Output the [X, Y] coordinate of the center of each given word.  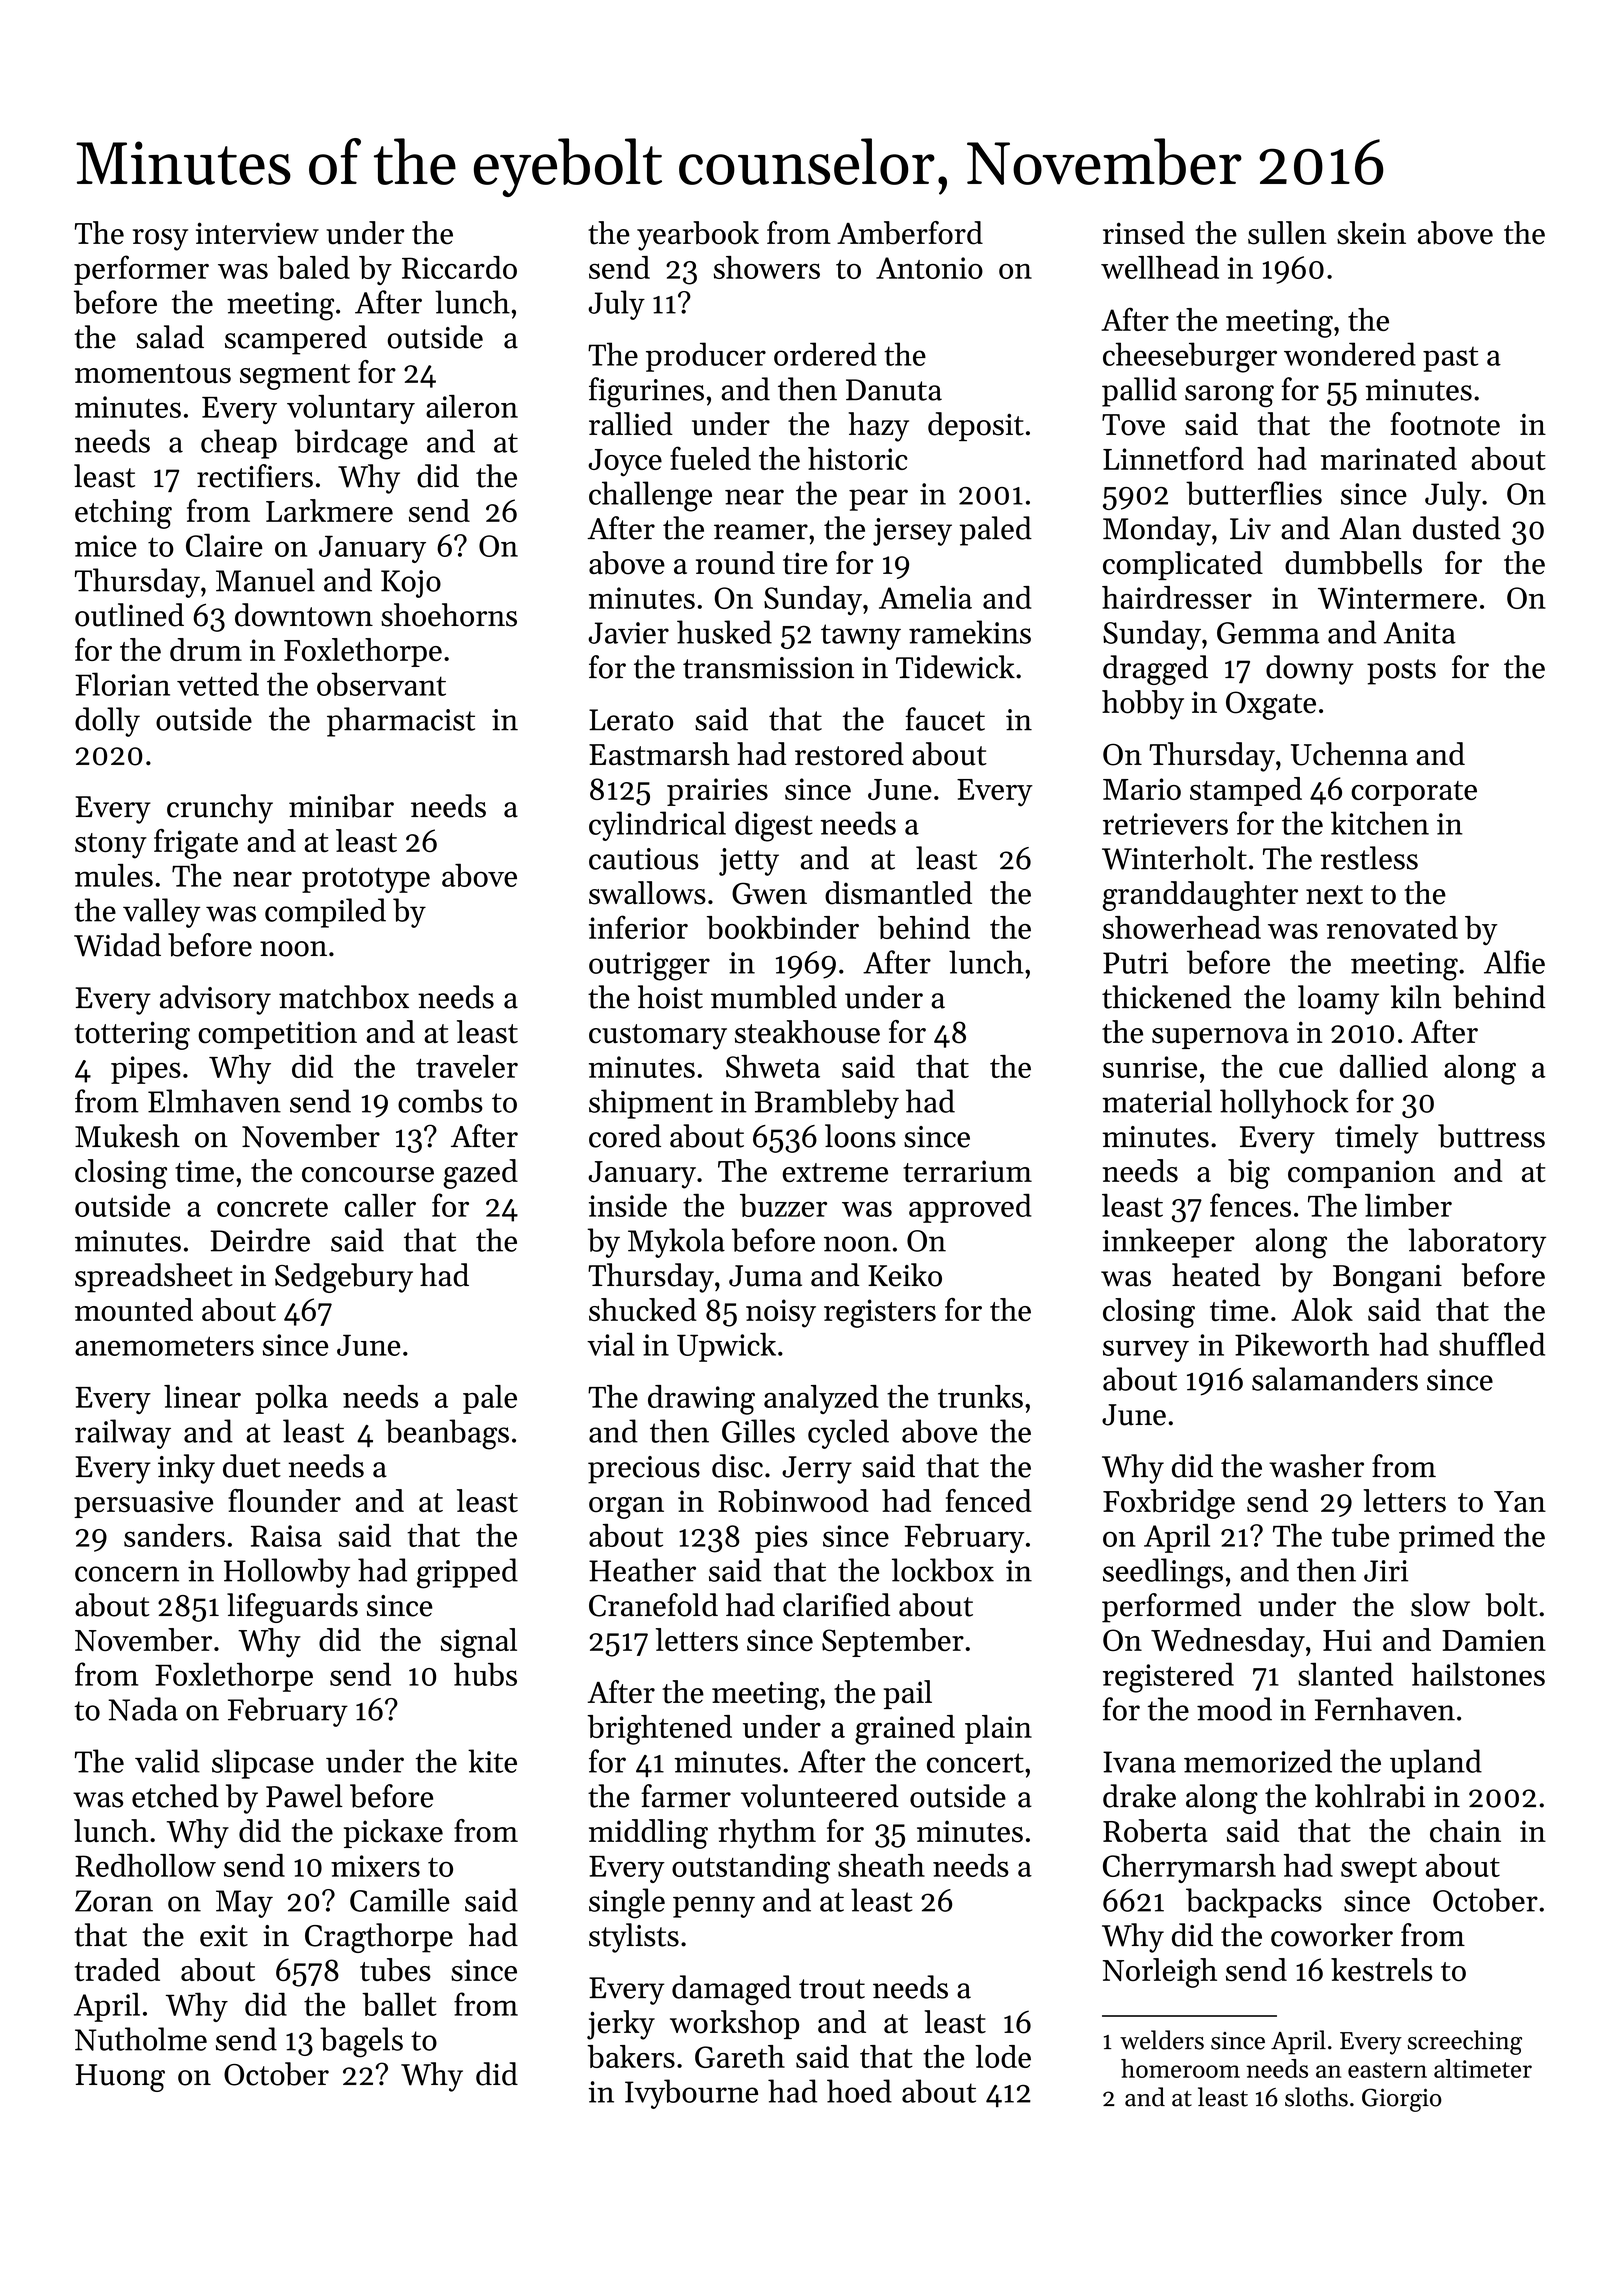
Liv [1250, 529]
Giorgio [1402, 2100]
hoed [859, 2091]
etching [123, 514]
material [1157, 1101]
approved [970, 1208]
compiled [325, 913]
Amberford [910, 233]
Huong [120, 2078]
